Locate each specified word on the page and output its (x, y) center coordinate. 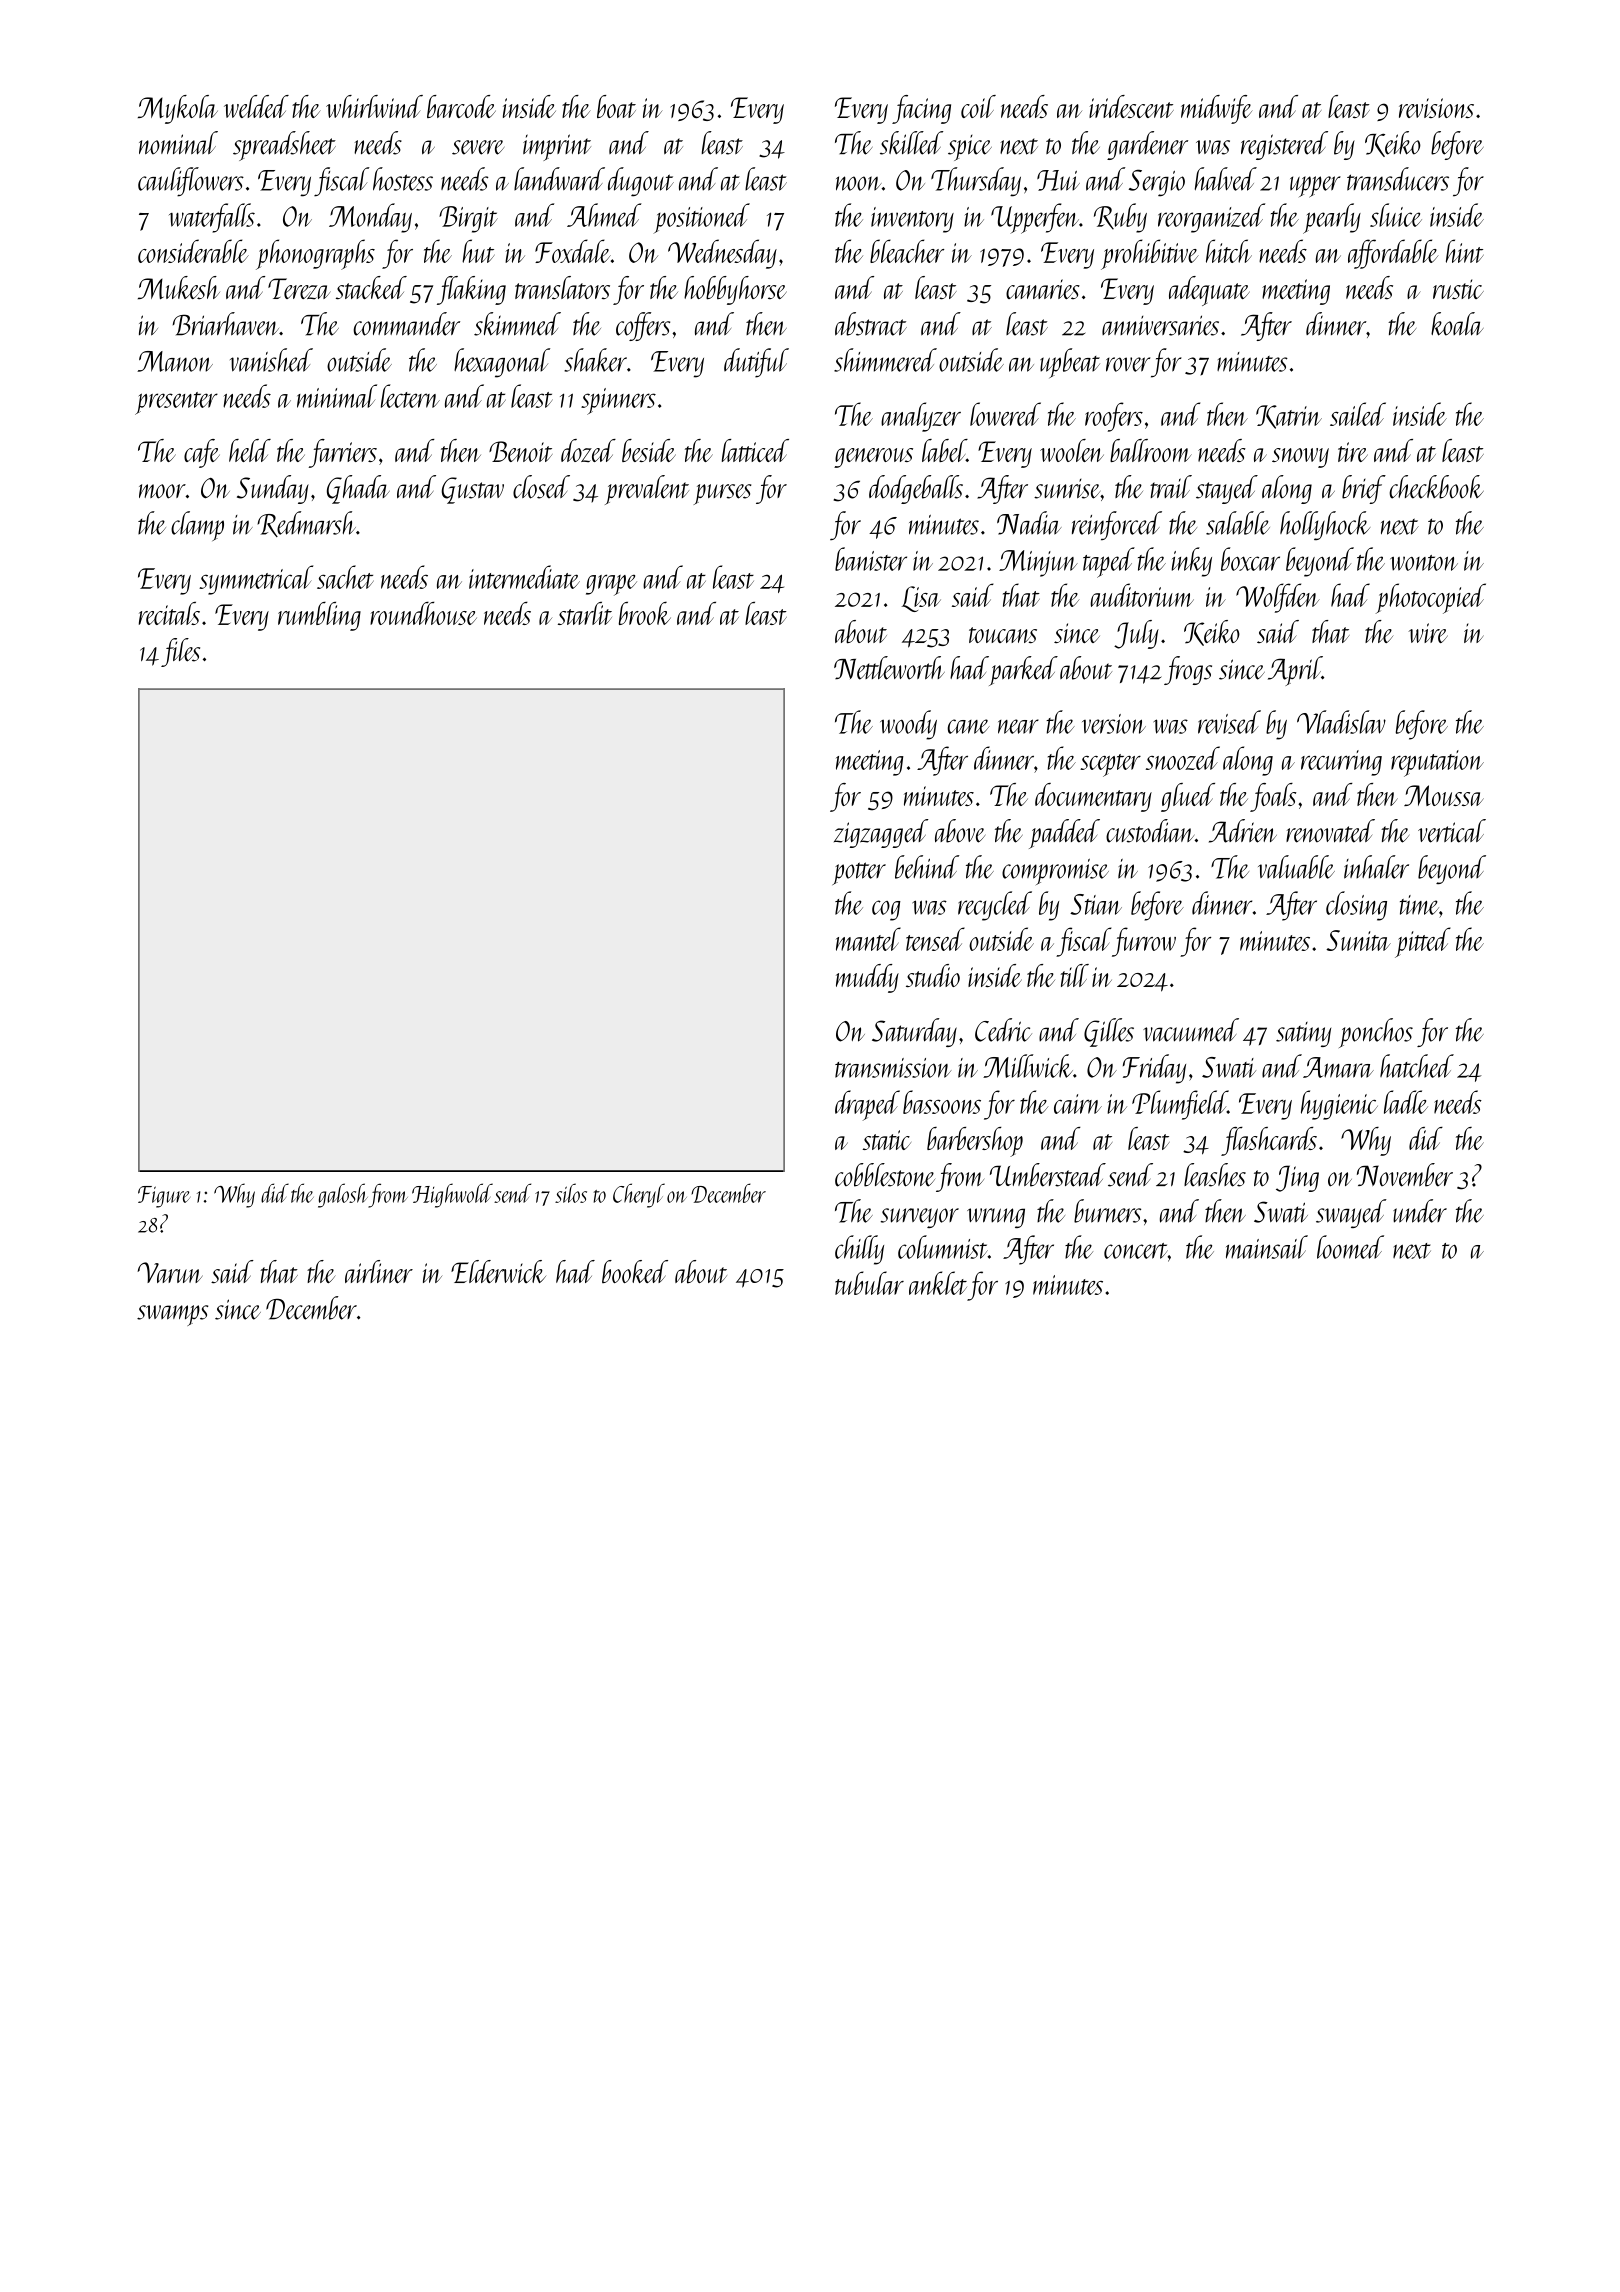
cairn (1078, 1104)
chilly (859, 1250)
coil (978, 106)
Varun (170, 1272)
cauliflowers (191, 182)
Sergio (1156, 183)
